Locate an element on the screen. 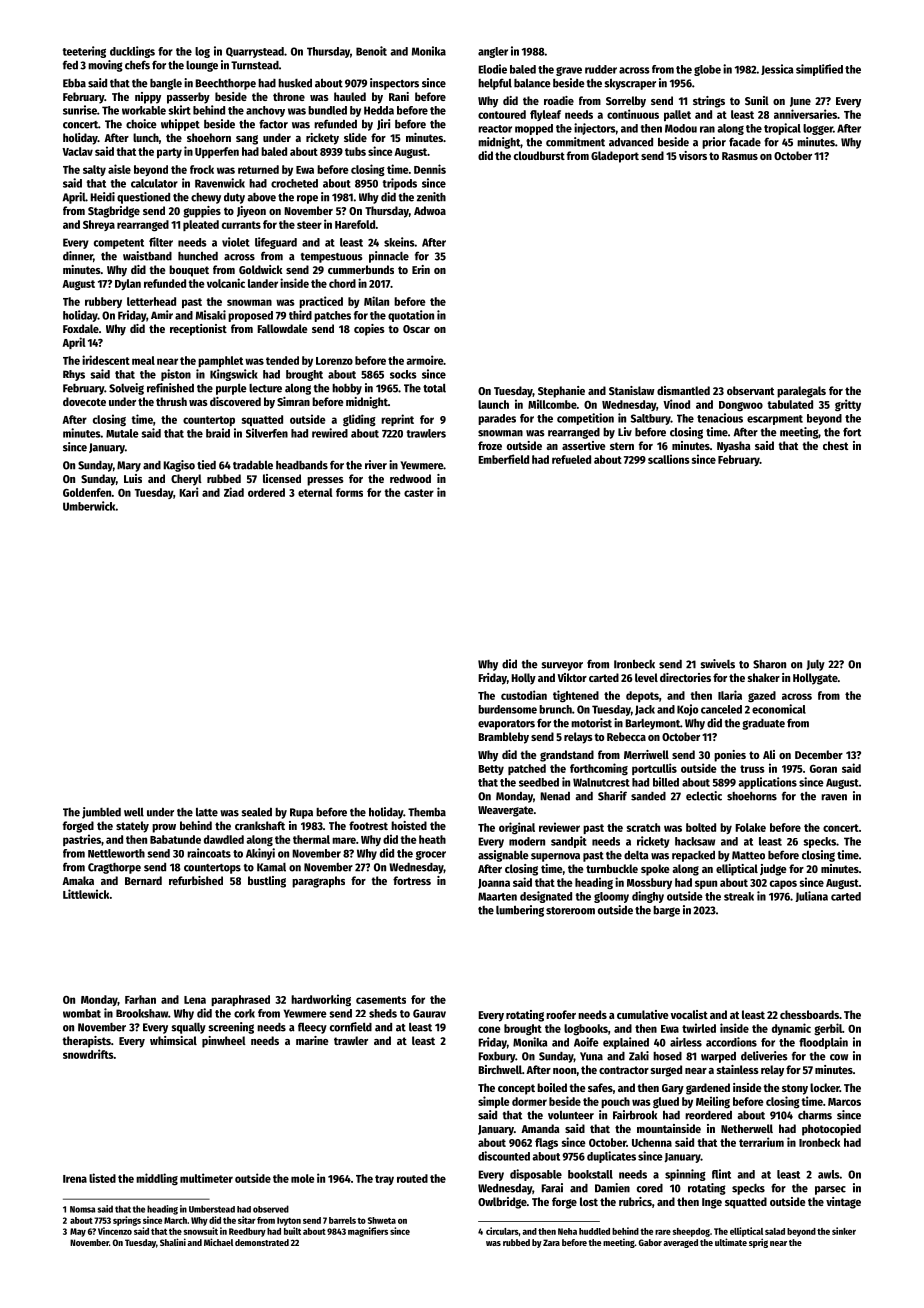 The image size is (924, 1308). Rasmus is located at coordinates (740, 156).
